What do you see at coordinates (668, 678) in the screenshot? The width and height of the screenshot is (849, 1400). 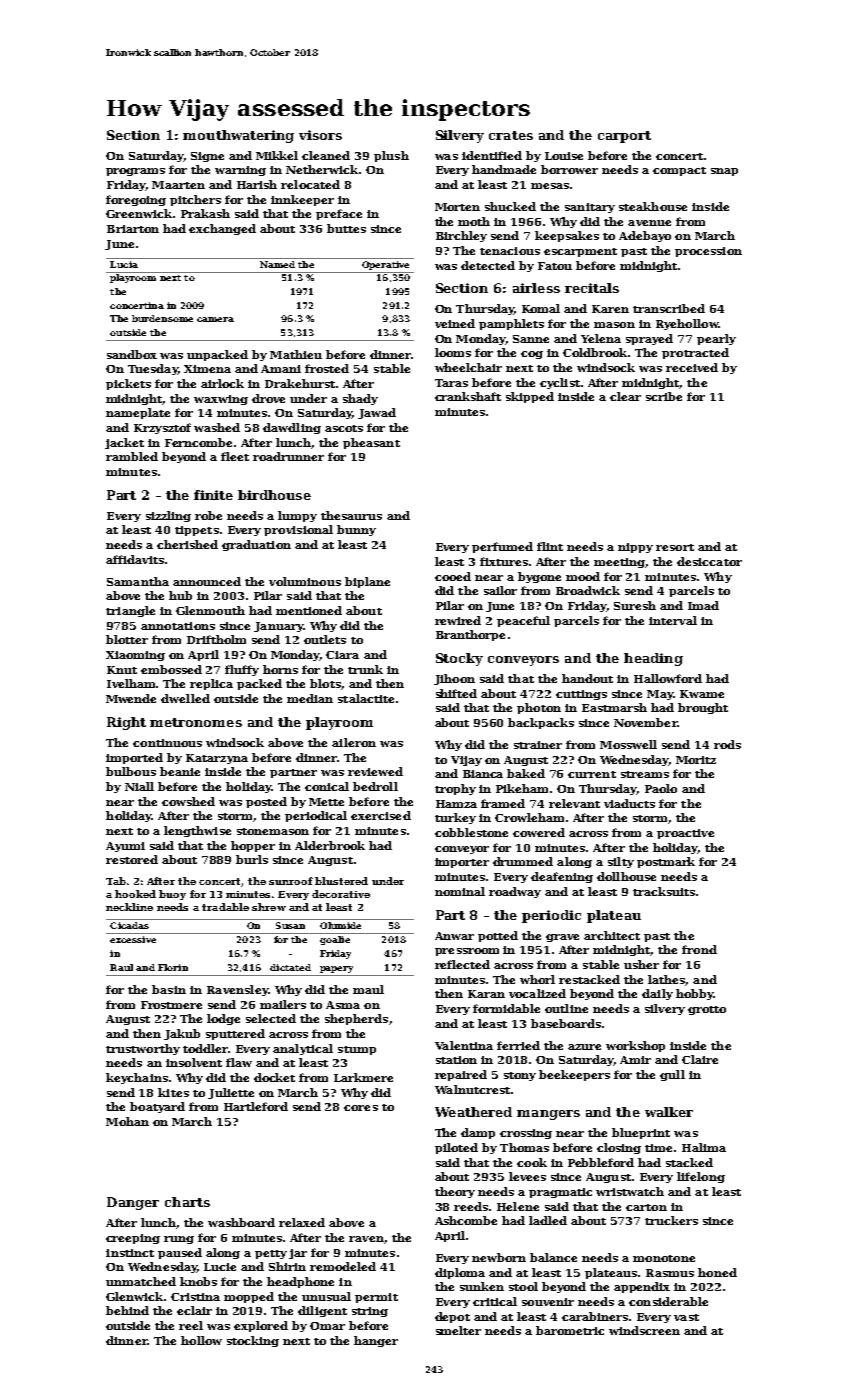 I see `Hallowford` at bounding box center [668, 678].
